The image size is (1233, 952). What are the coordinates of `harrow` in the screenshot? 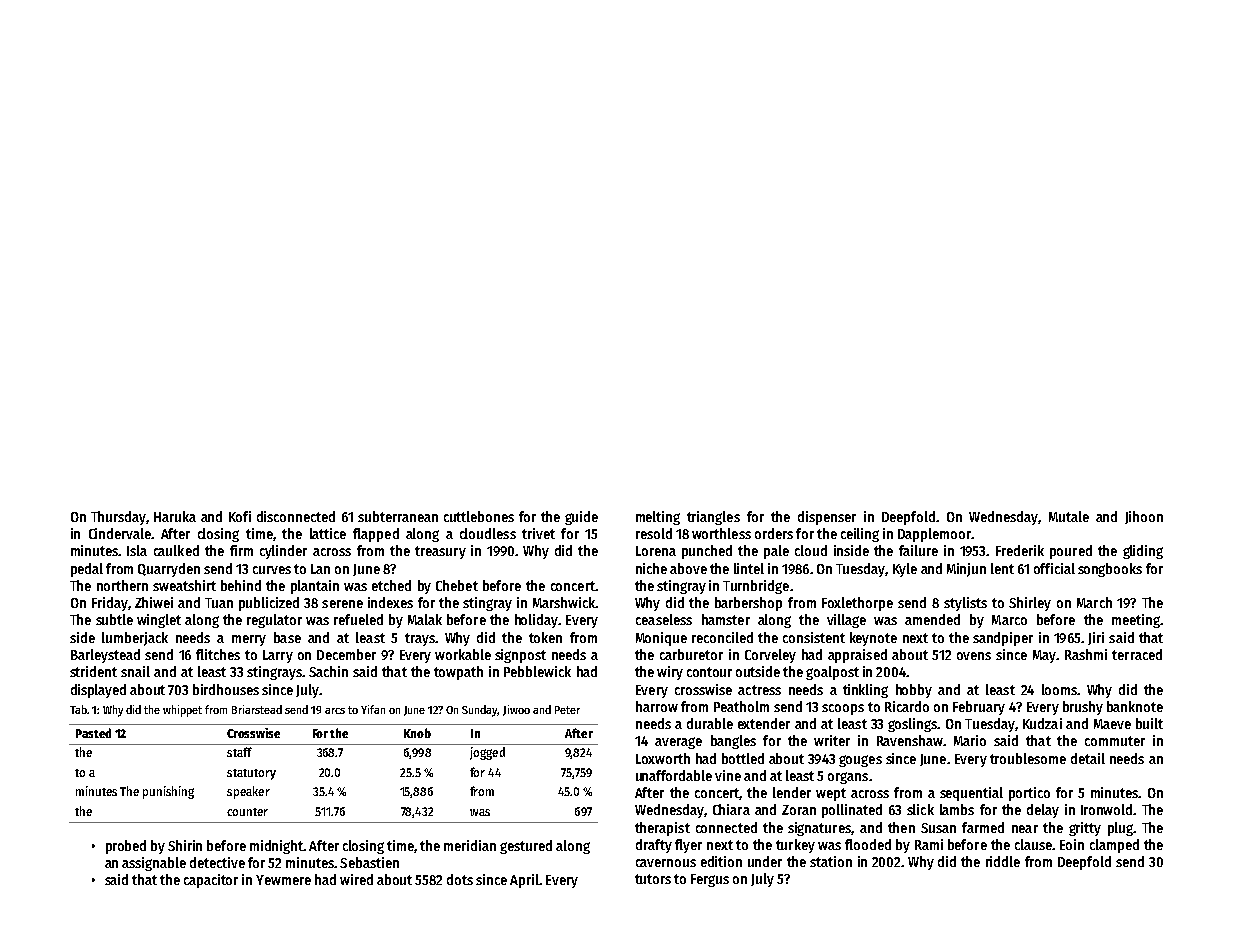 It's located at (657, 706).
